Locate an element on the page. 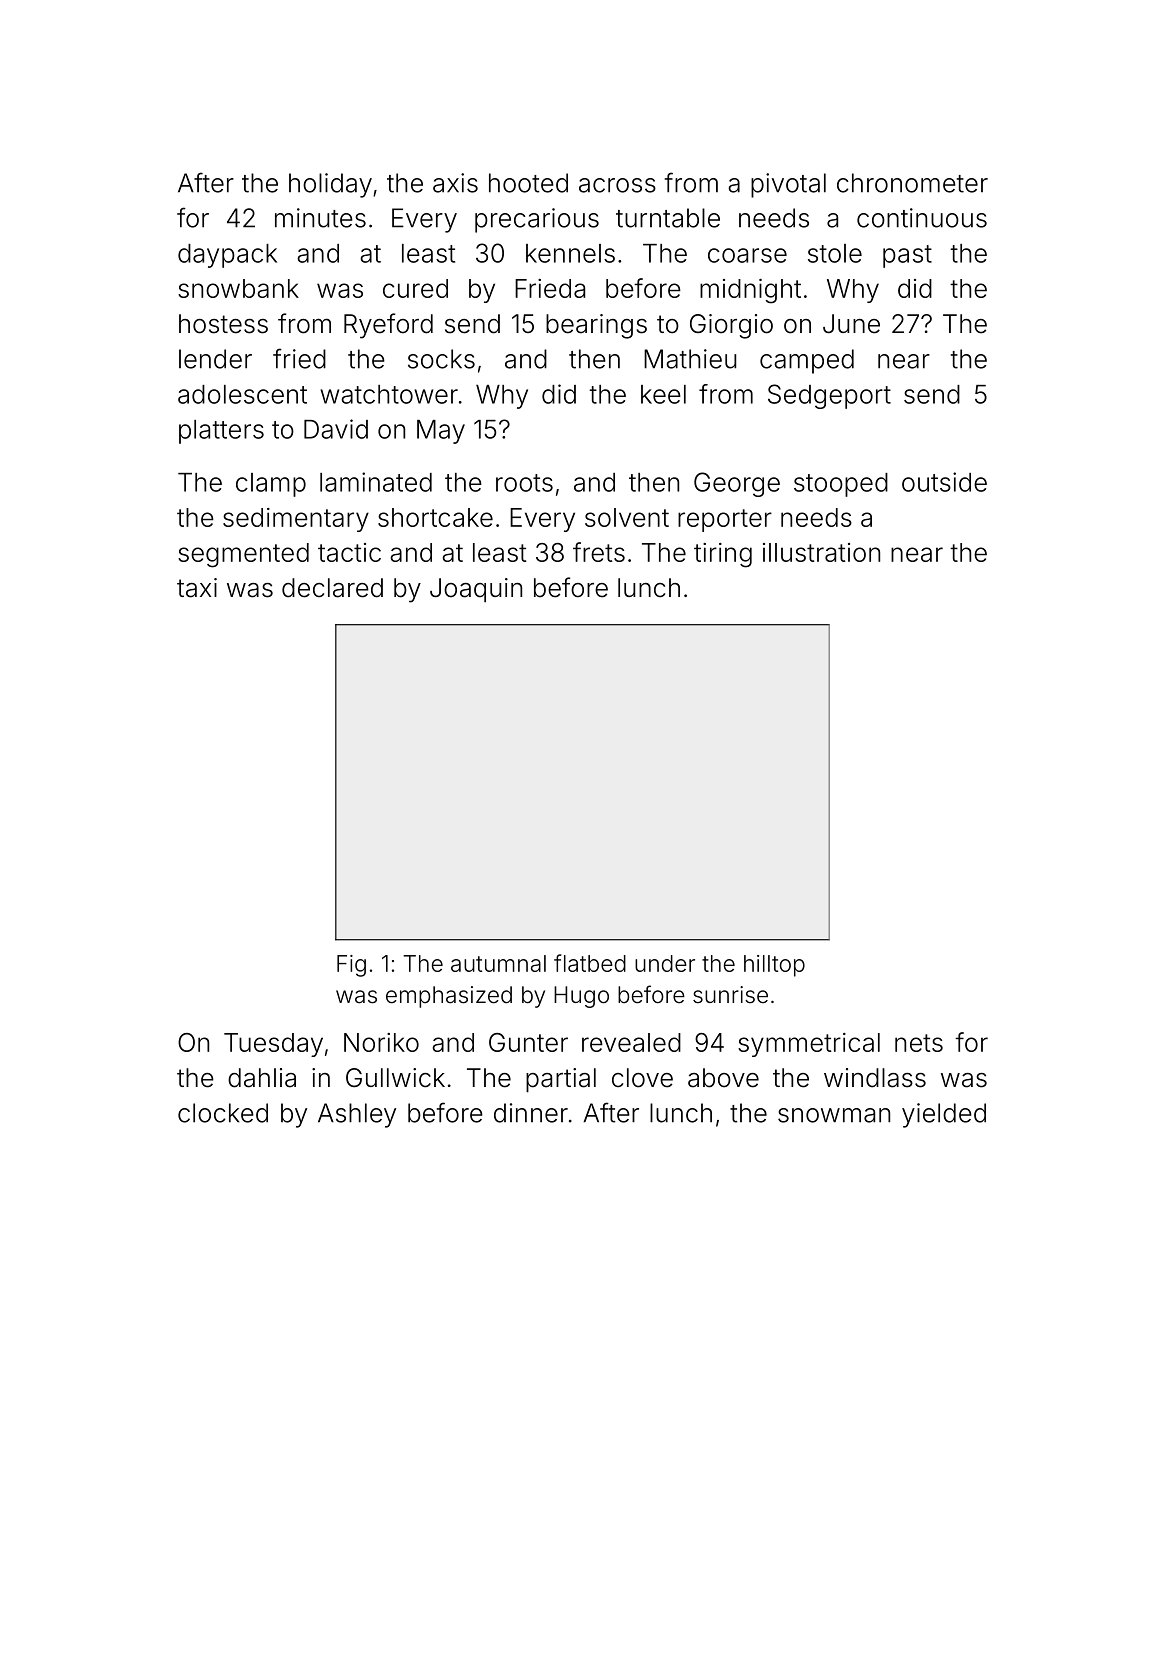 This document has height=1654, width=1165. snowman is located at coordinates (834, 1115).
